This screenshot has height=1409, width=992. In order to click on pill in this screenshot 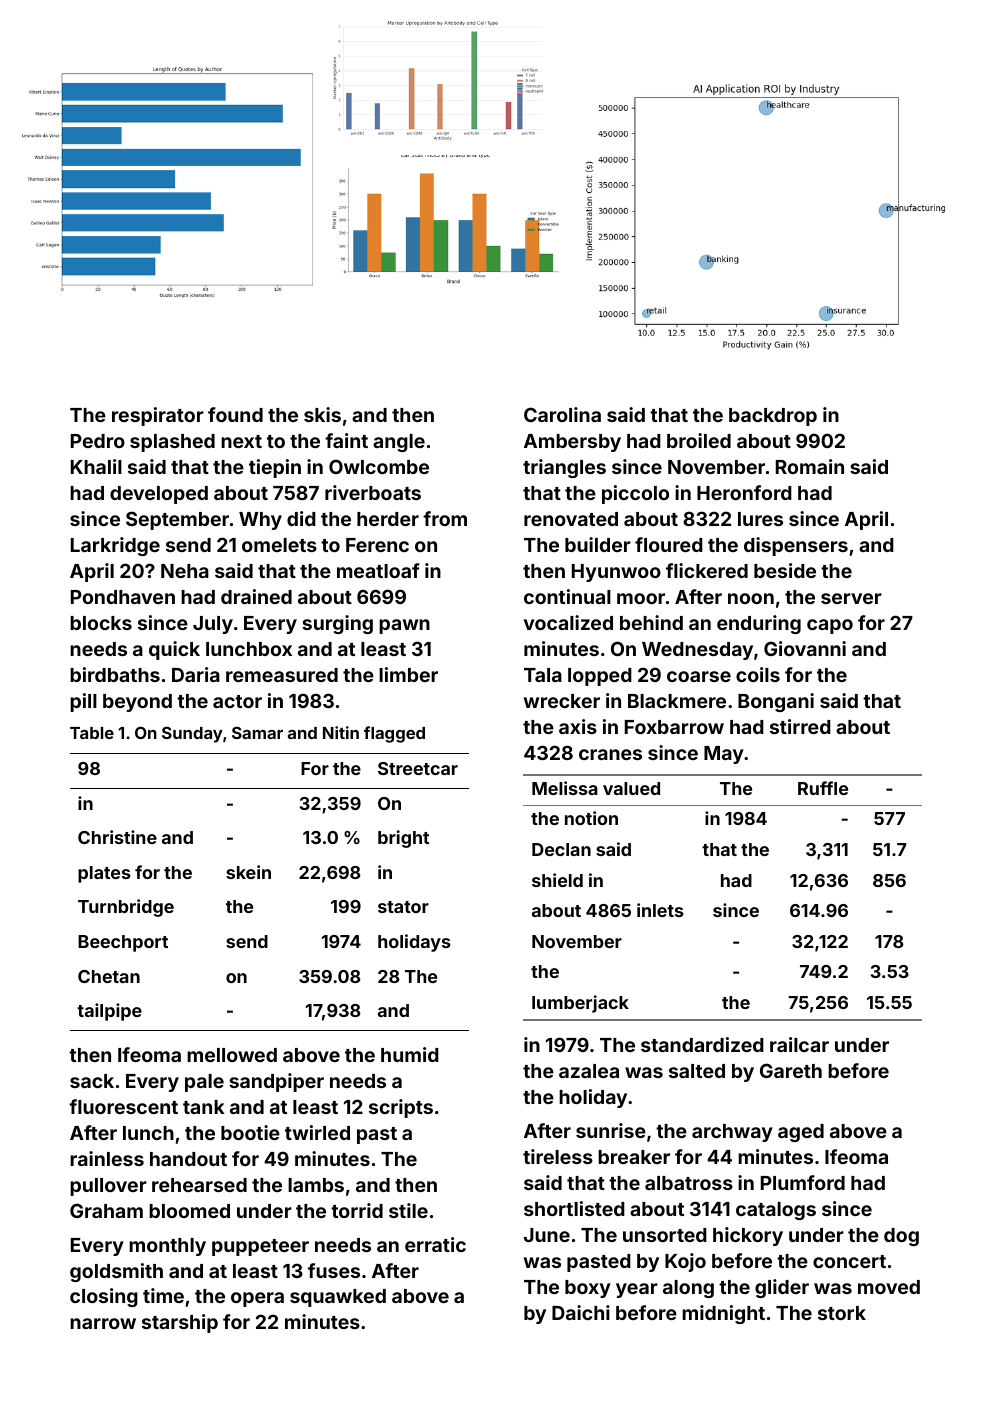, I will do `click(83, 702)`.
